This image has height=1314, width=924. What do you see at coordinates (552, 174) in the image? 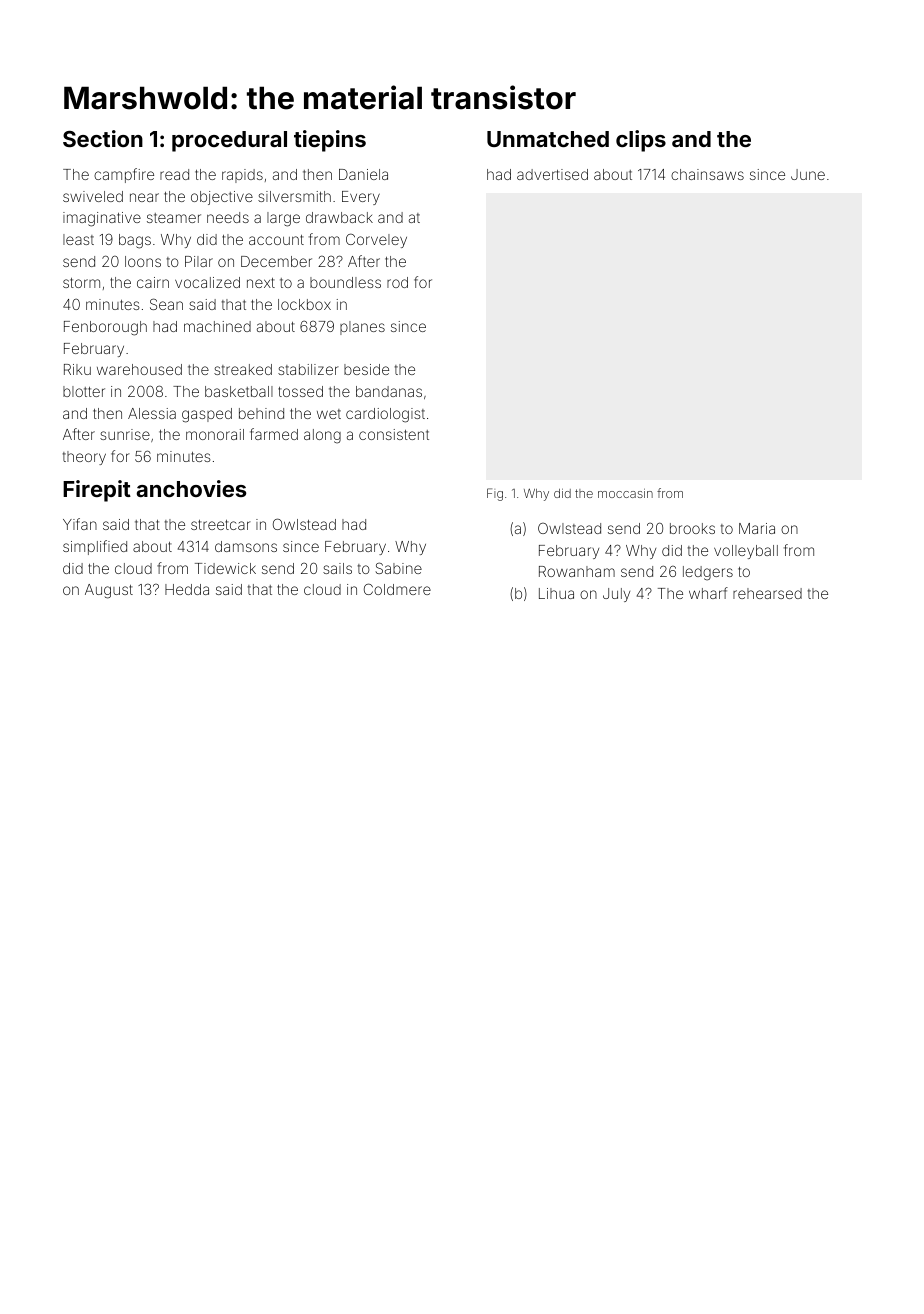
I see `advertised` at bounding box center [552, 174].
